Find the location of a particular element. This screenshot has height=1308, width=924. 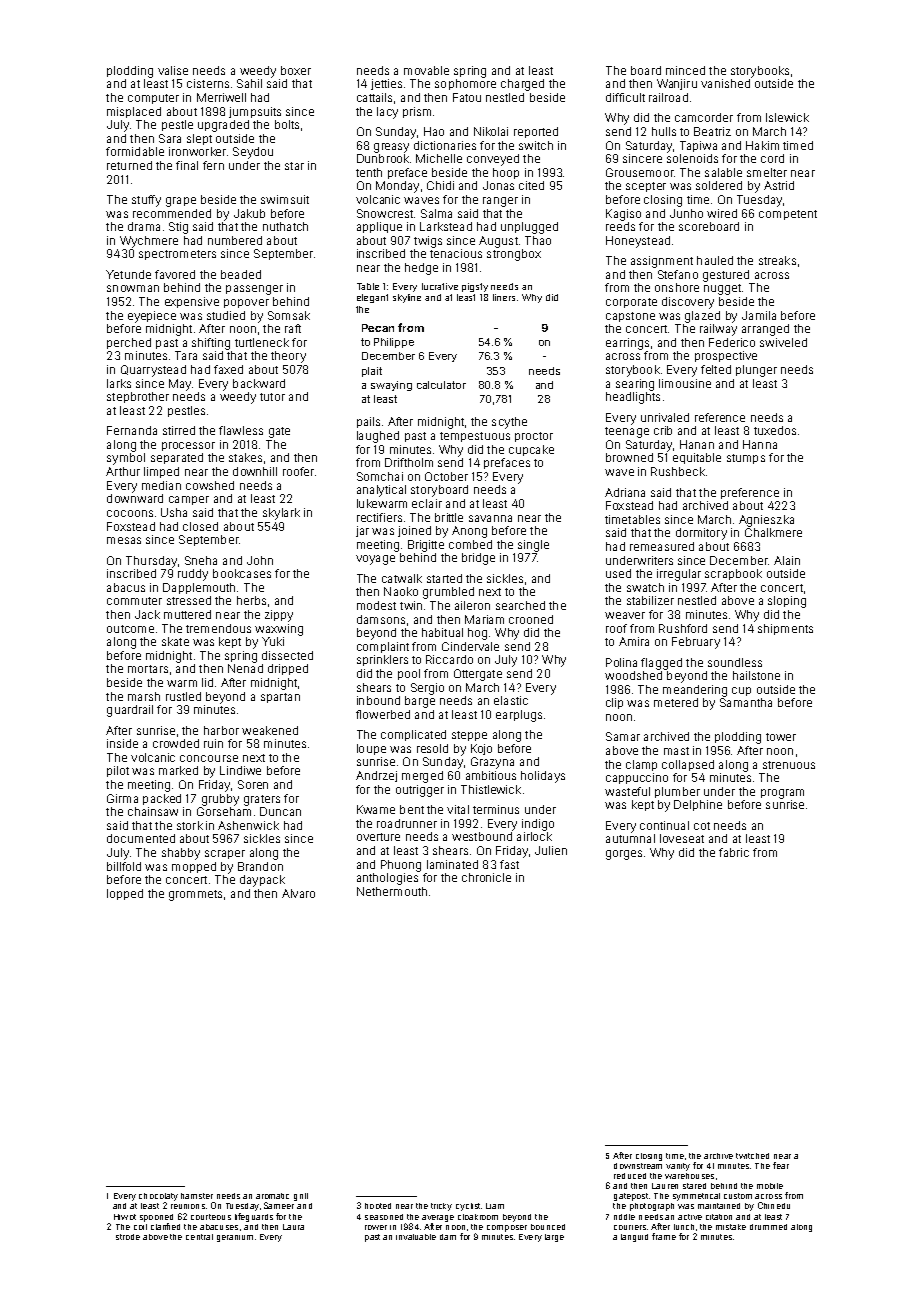

collapsed is located at coordinates (688, 765).
